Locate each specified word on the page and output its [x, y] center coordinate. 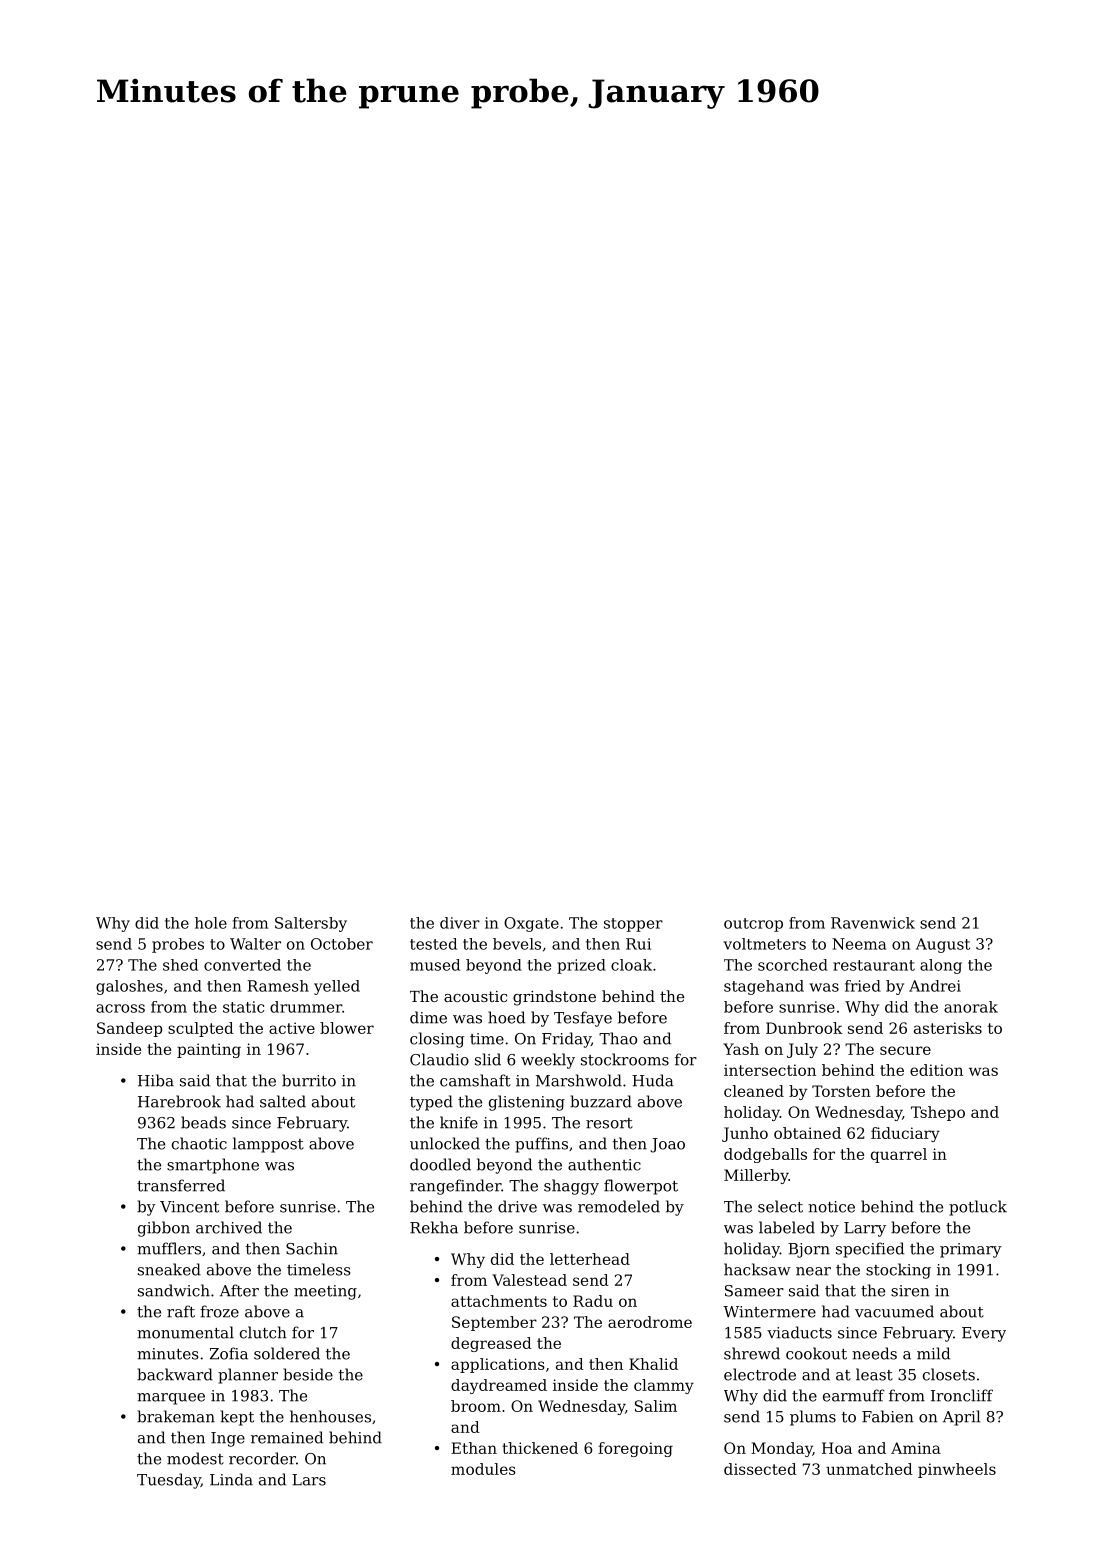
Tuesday [169, 1481]
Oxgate [531, 924]
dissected [760, 1469]
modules [483, 1469]
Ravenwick [873, 923]
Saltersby [311, 924]
